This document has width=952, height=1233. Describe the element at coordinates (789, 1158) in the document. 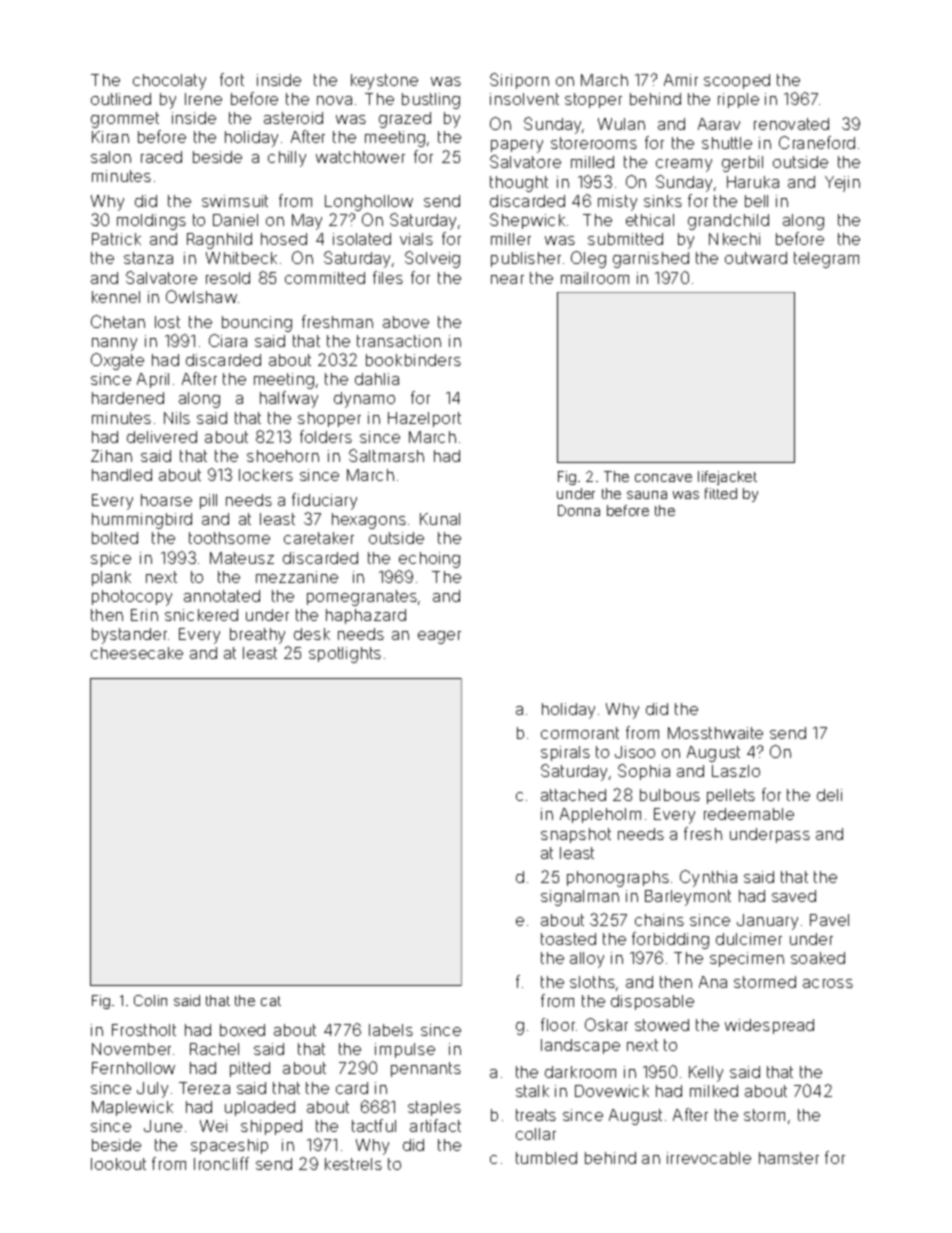

I see `hamster` at that location.
